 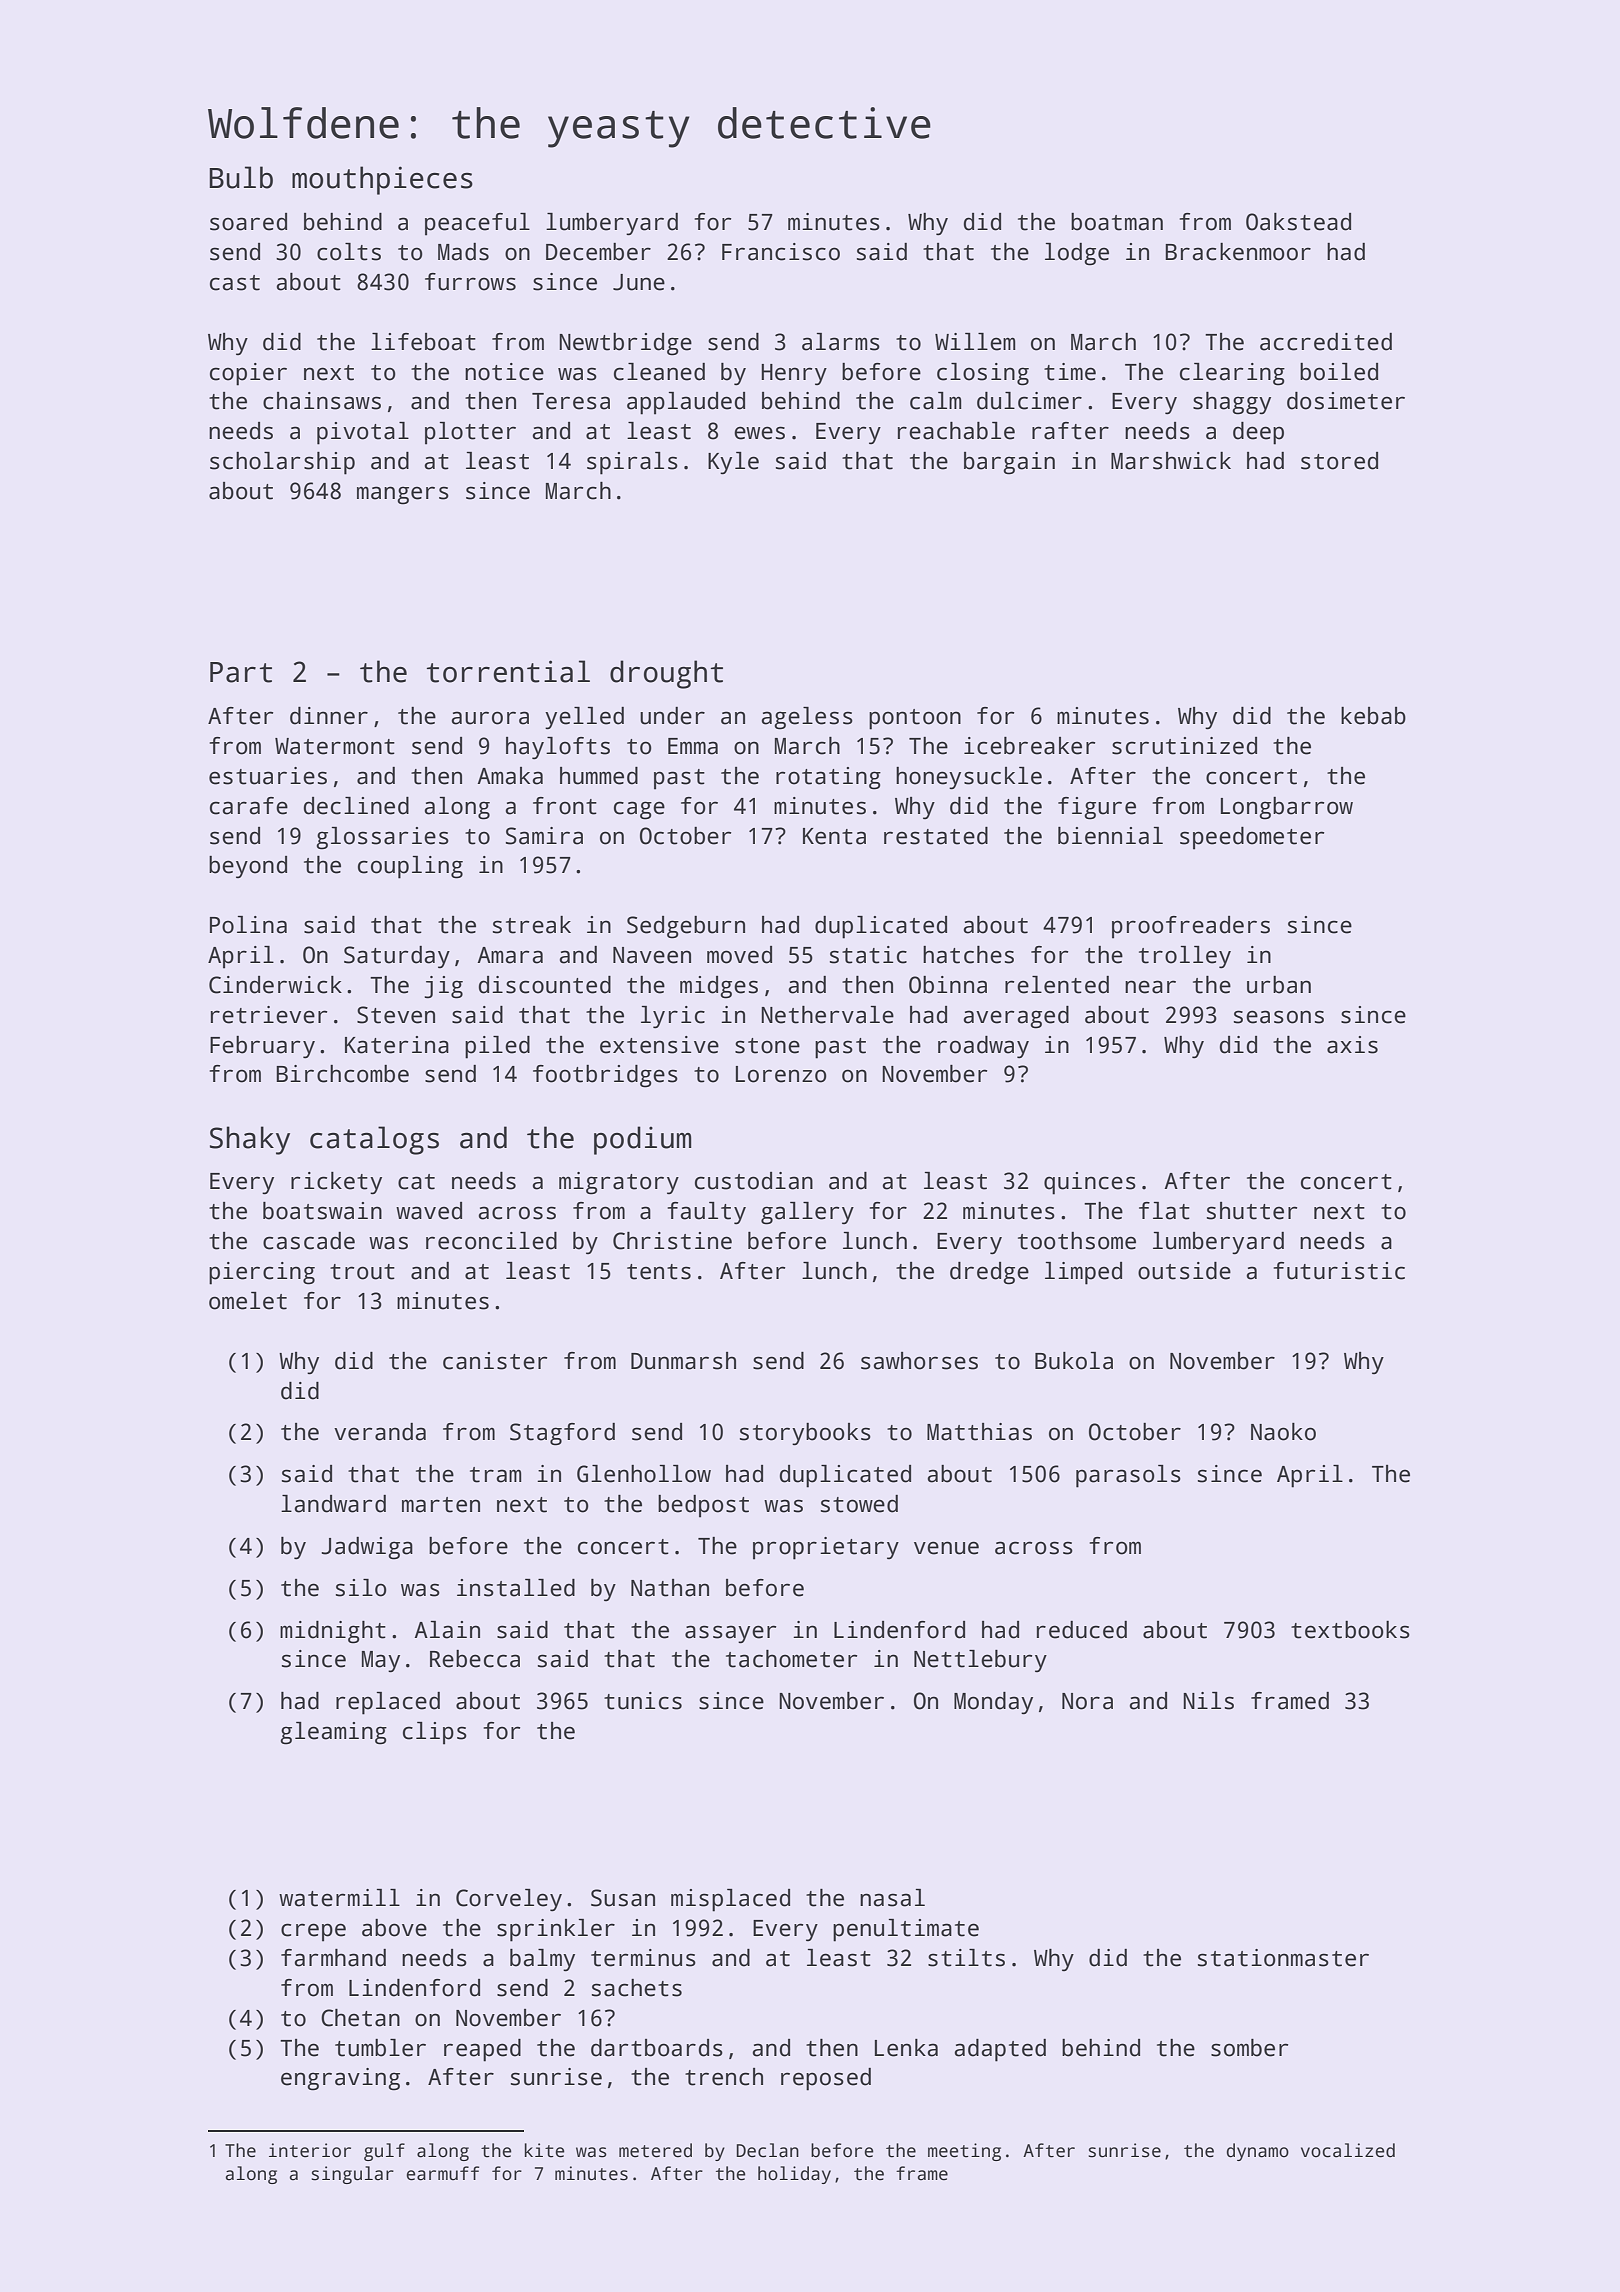 What do you see at coordinates (275, 985) in the screenshot?
I see `Cinderwick` at bounding box center [275, 985].
